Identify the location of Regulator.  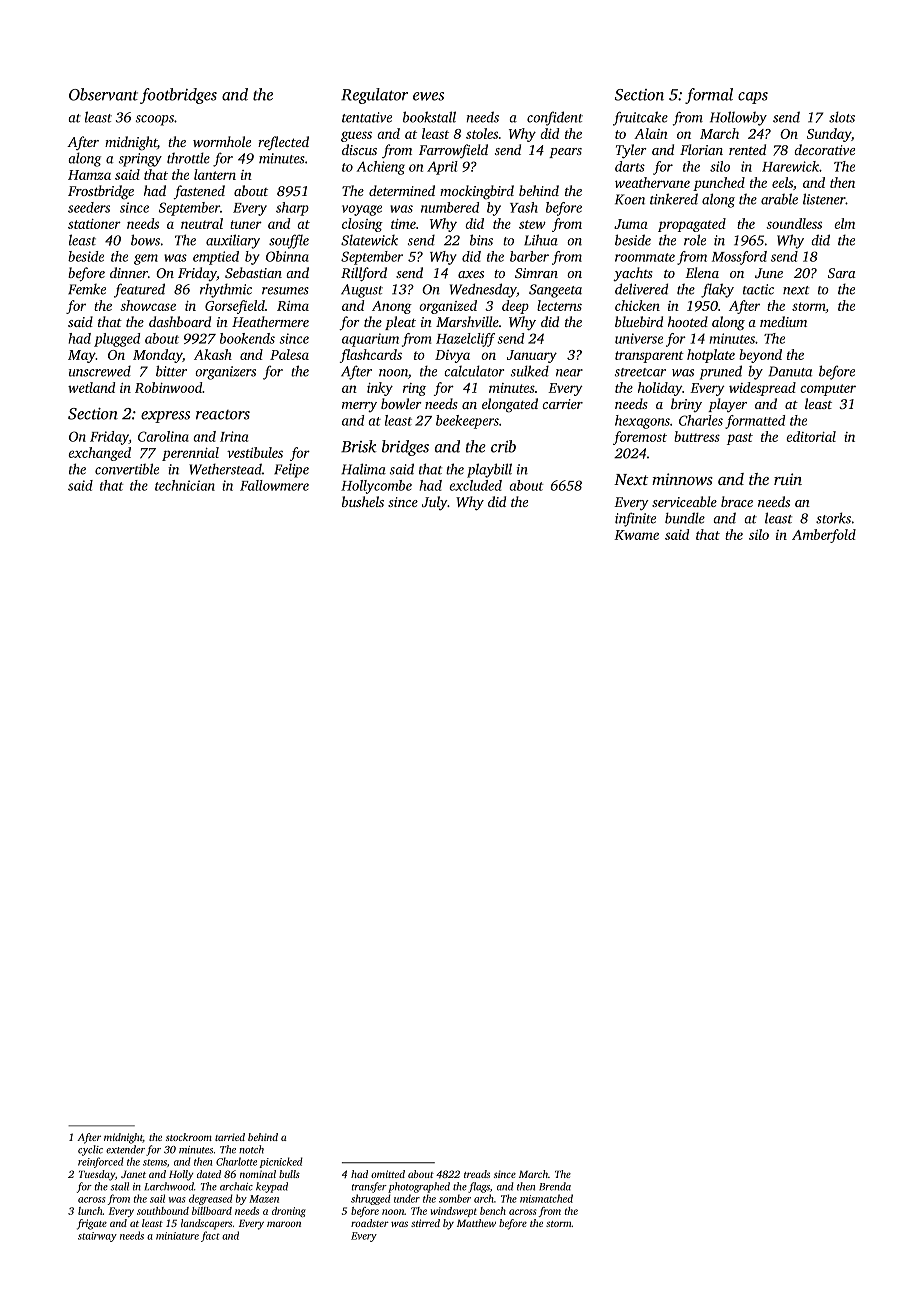
(374, 96).
